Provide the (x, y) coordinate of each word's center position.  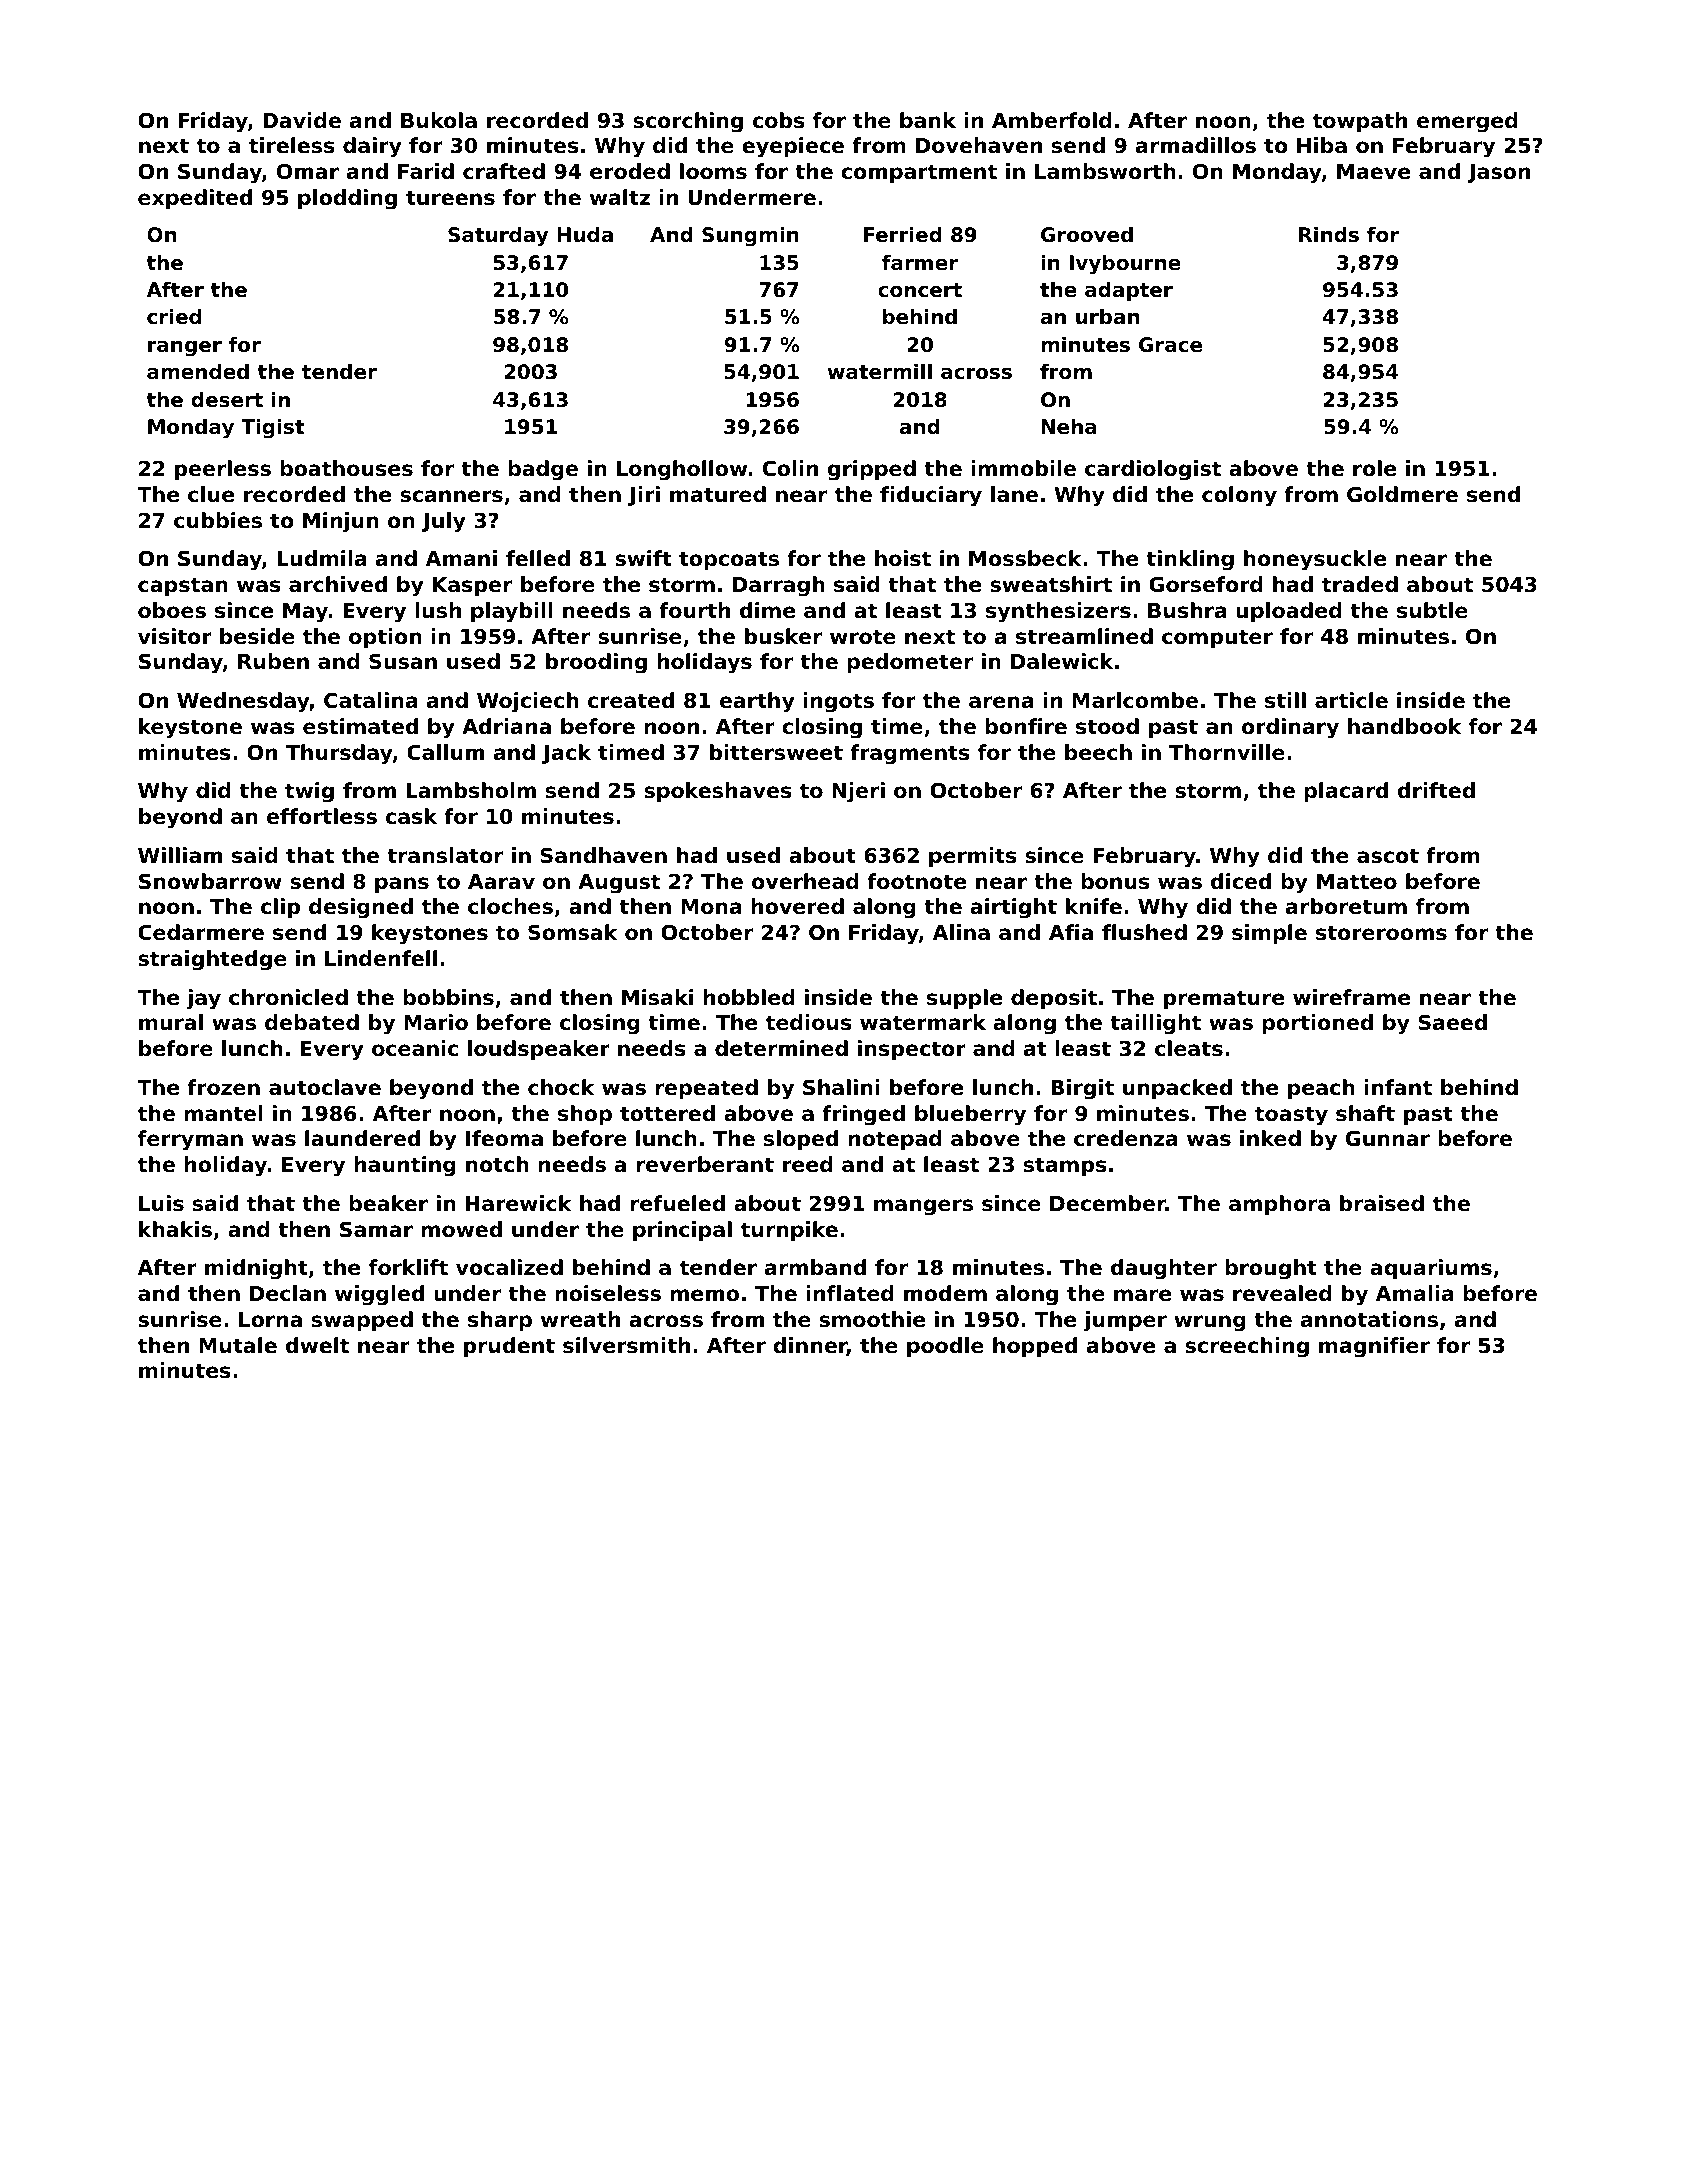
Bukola (439, 120)
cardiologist (1153, 470)
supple (964, 999)
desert (227, 400)
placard (1346, 792)
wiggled (379, 1295)
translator (445, 855)
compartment (919, 174)
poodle (945, 1347)
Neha (1069, 427)
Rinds (1329, 235)
